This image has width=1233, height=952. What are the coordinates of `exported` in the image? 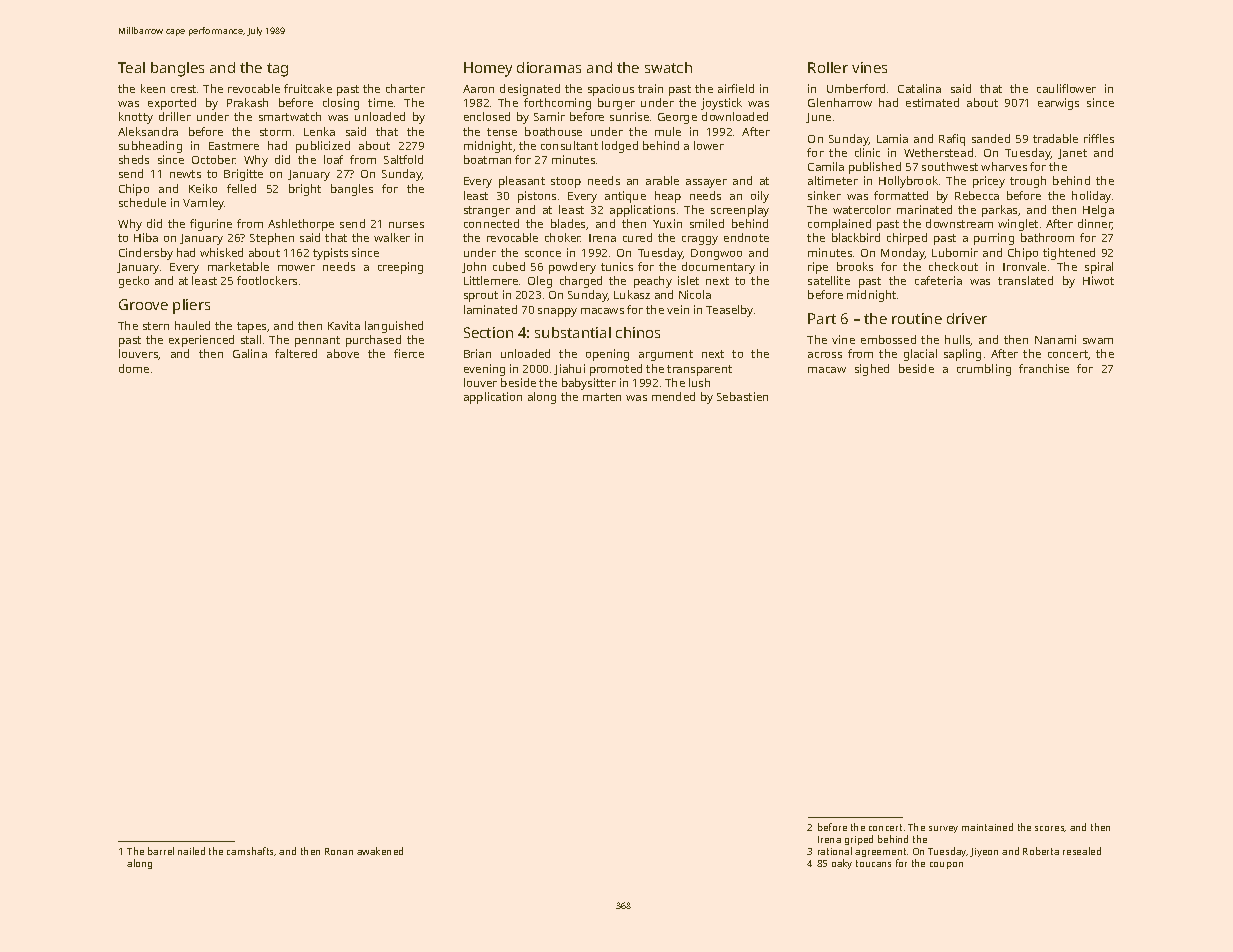 It's located at (172, 104).
